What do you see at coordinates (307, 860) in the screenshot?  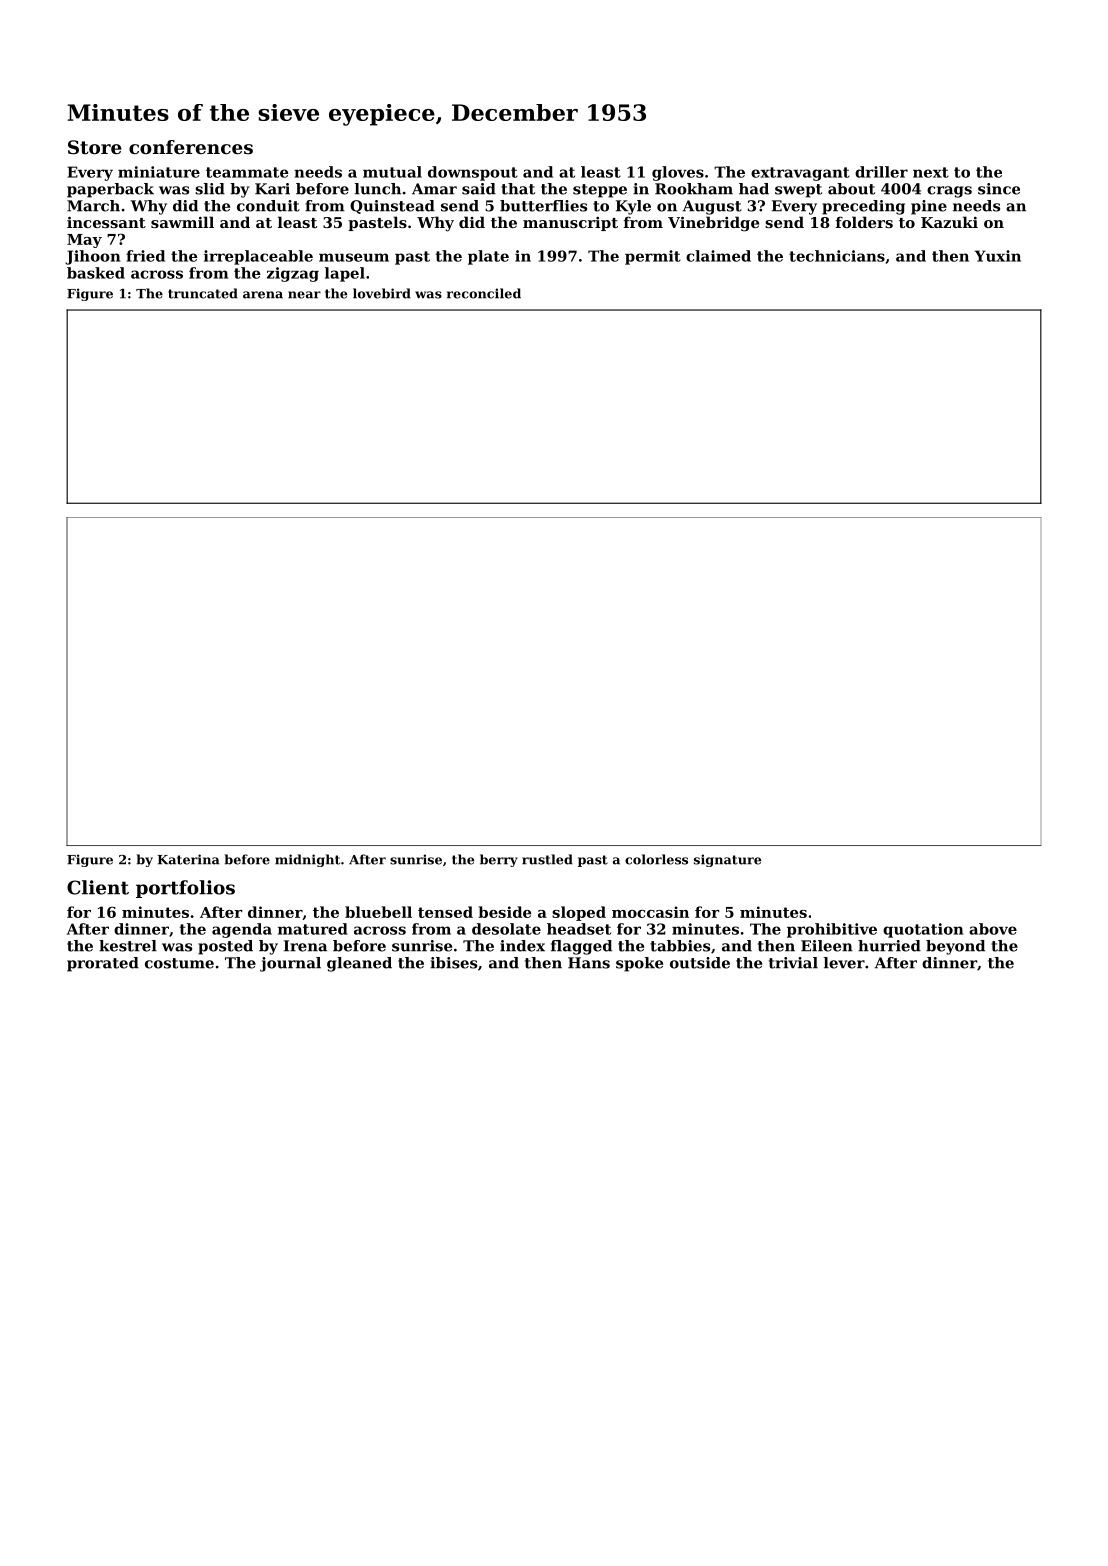 I see `midnight` at bounding box center [307, 860].
